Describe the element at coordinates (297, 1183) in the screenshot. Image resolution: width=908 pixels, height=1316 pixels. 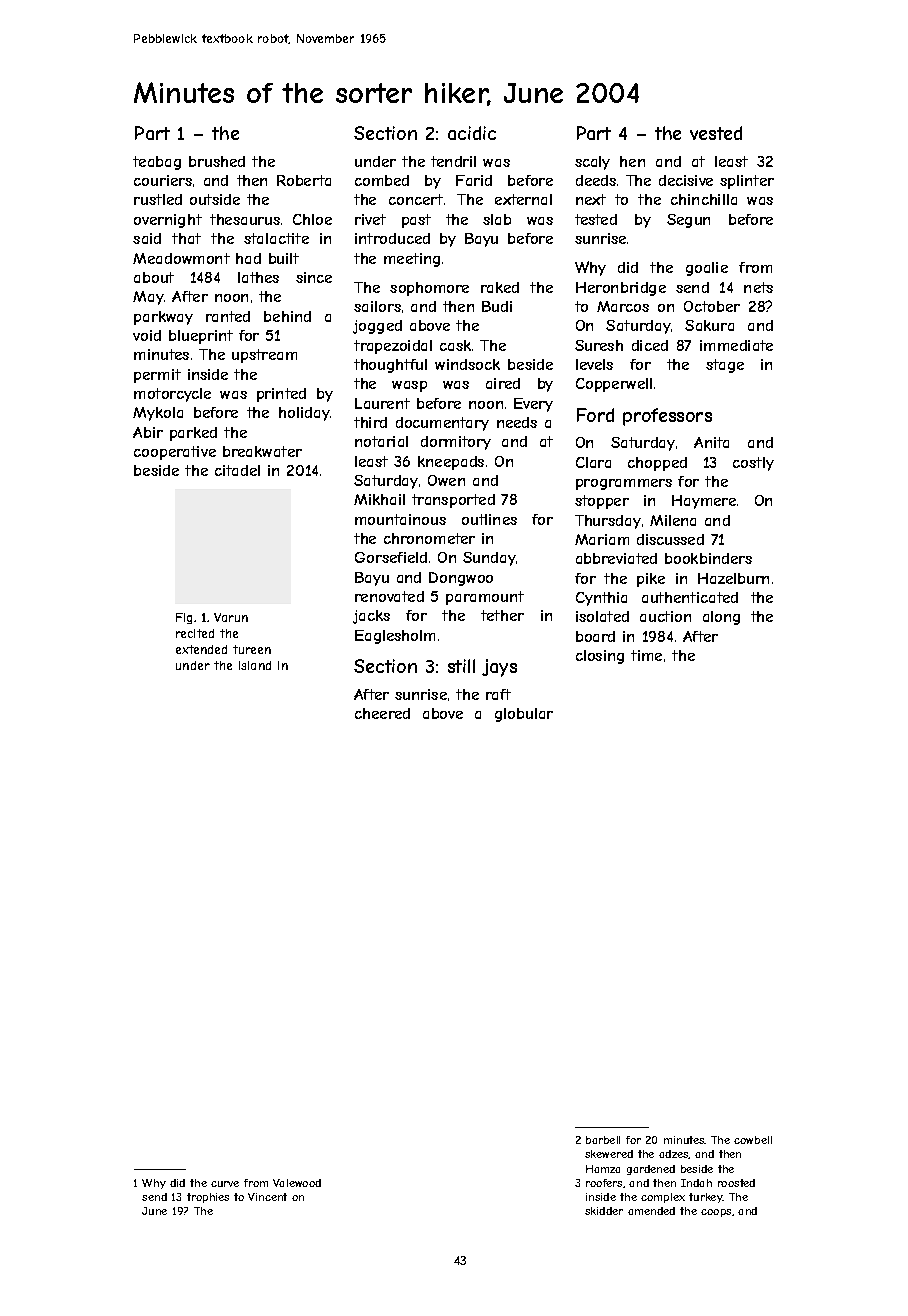
I see `Valewood` at that location.
